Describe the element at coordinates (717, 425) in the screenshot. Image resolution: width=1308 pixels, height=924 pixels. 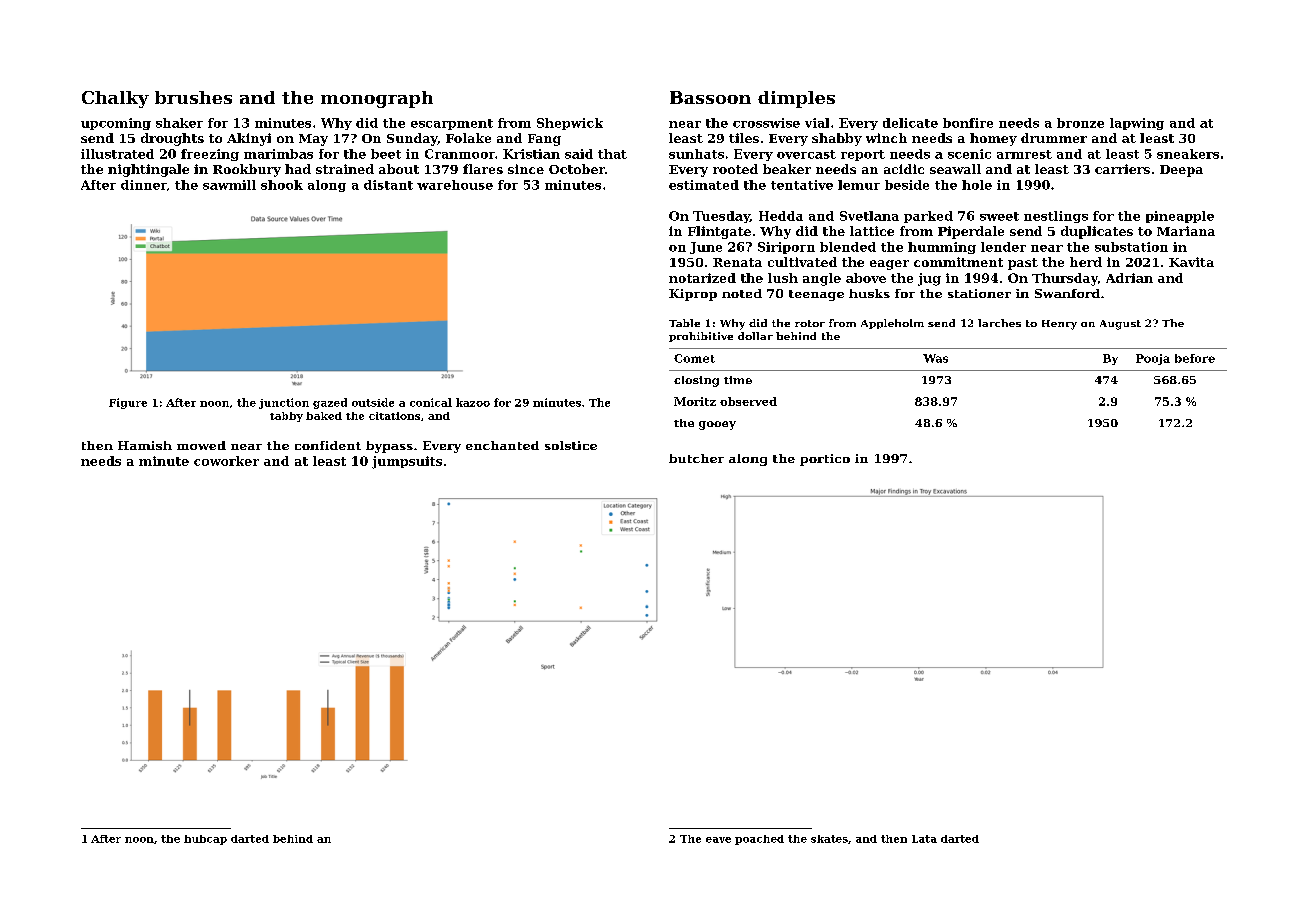
I see `gooey` at that location.
